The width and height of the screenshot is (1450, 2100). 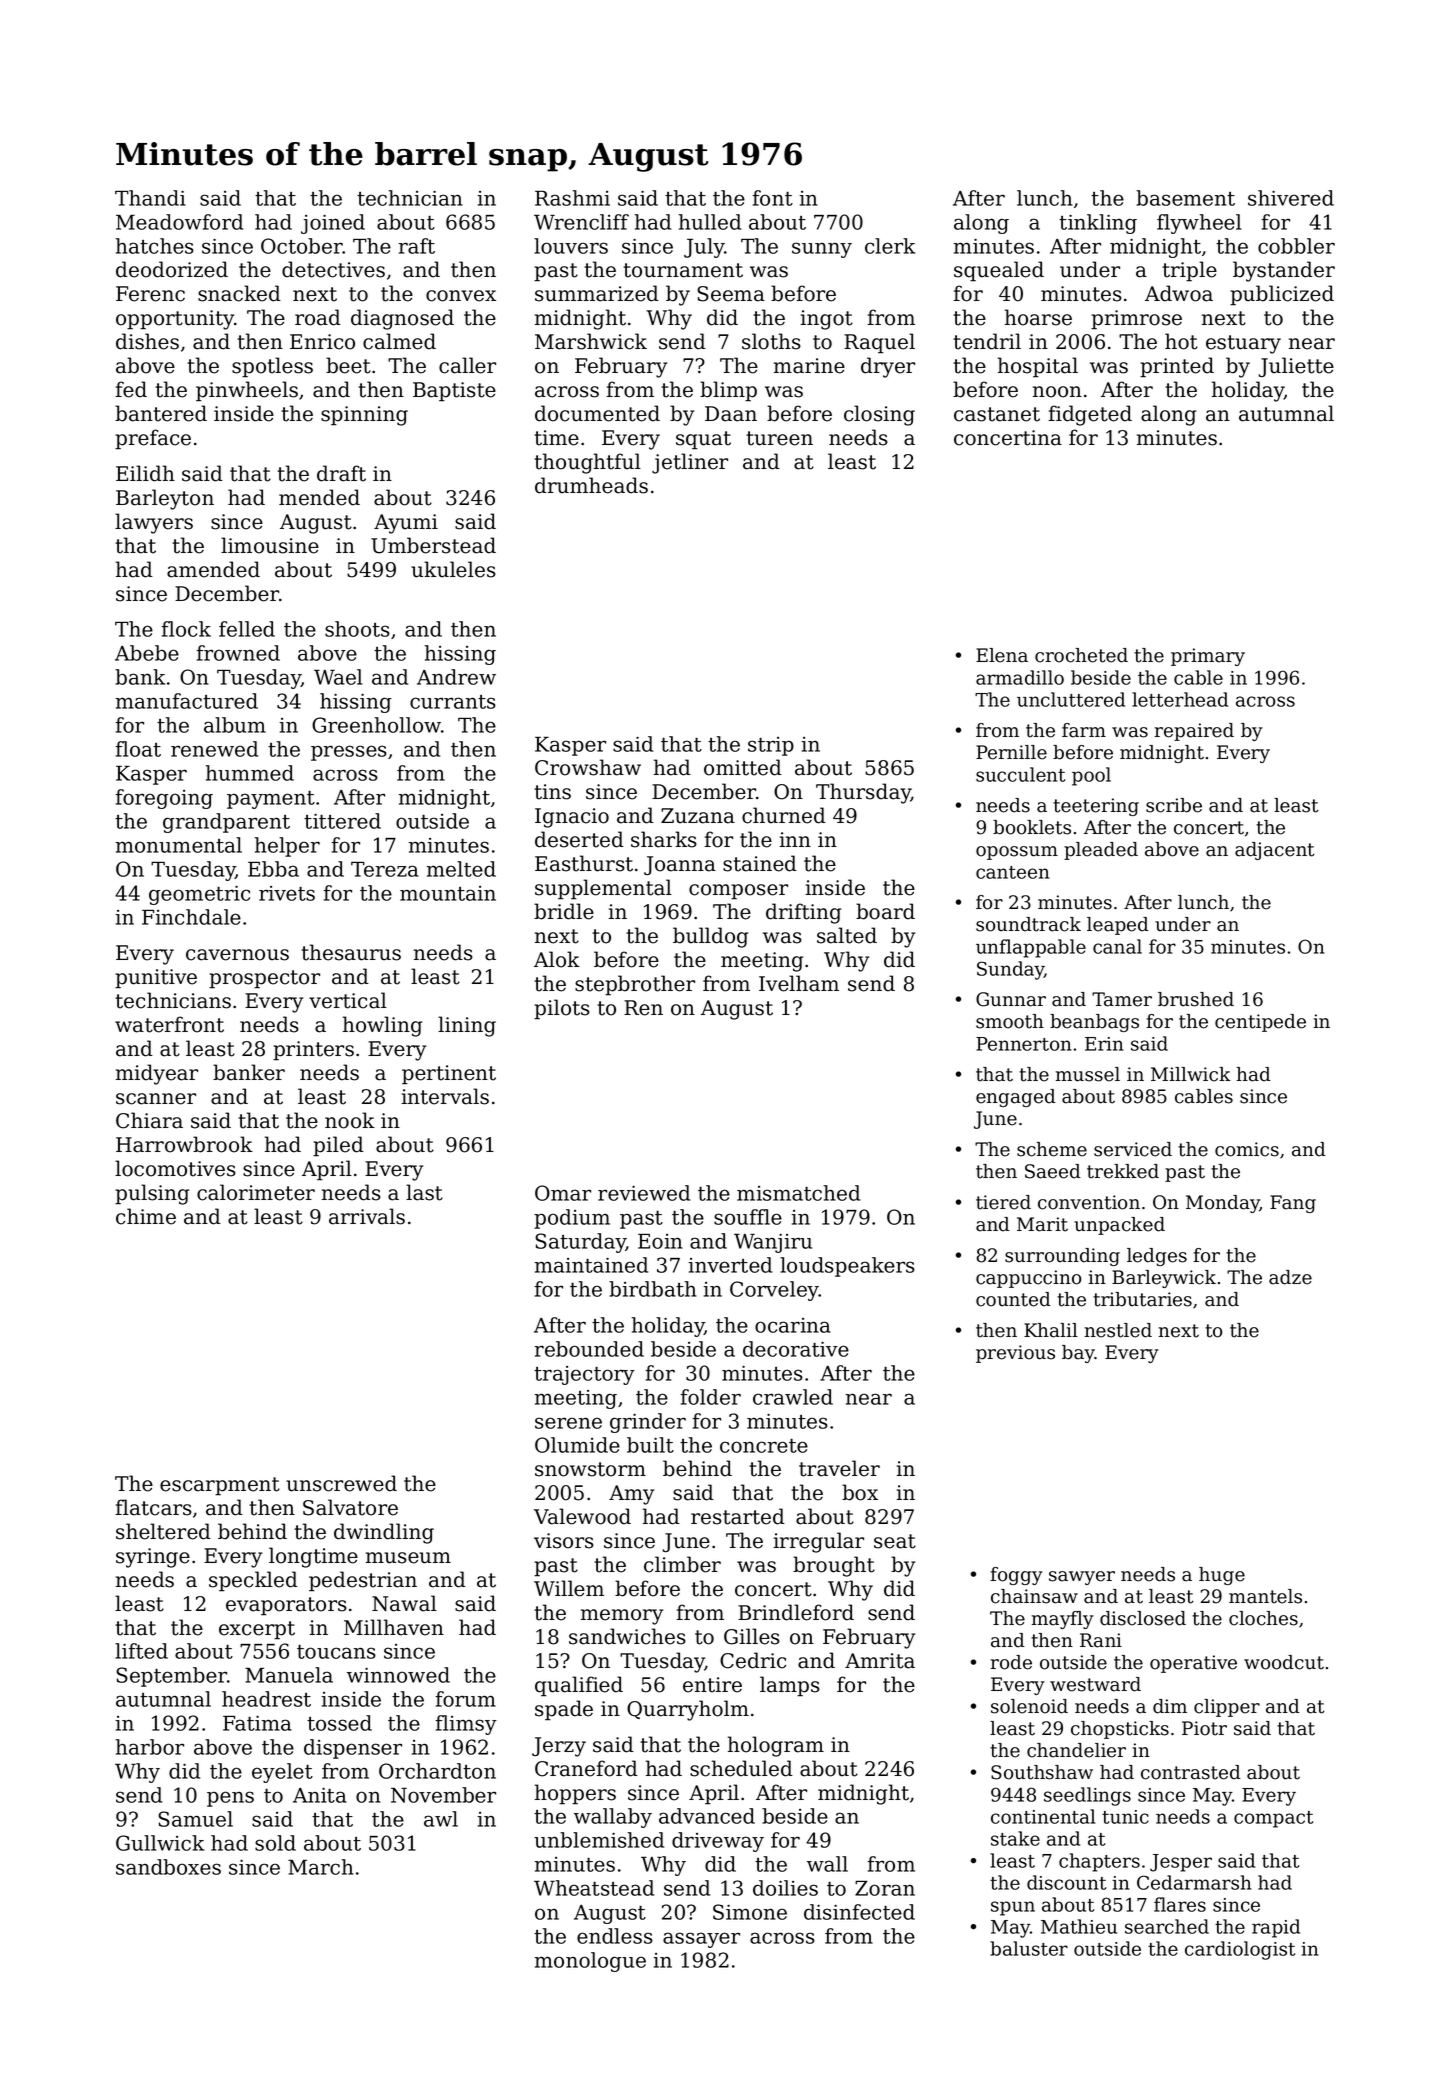 I want to click on entire, so click(x=712, y=1685).
